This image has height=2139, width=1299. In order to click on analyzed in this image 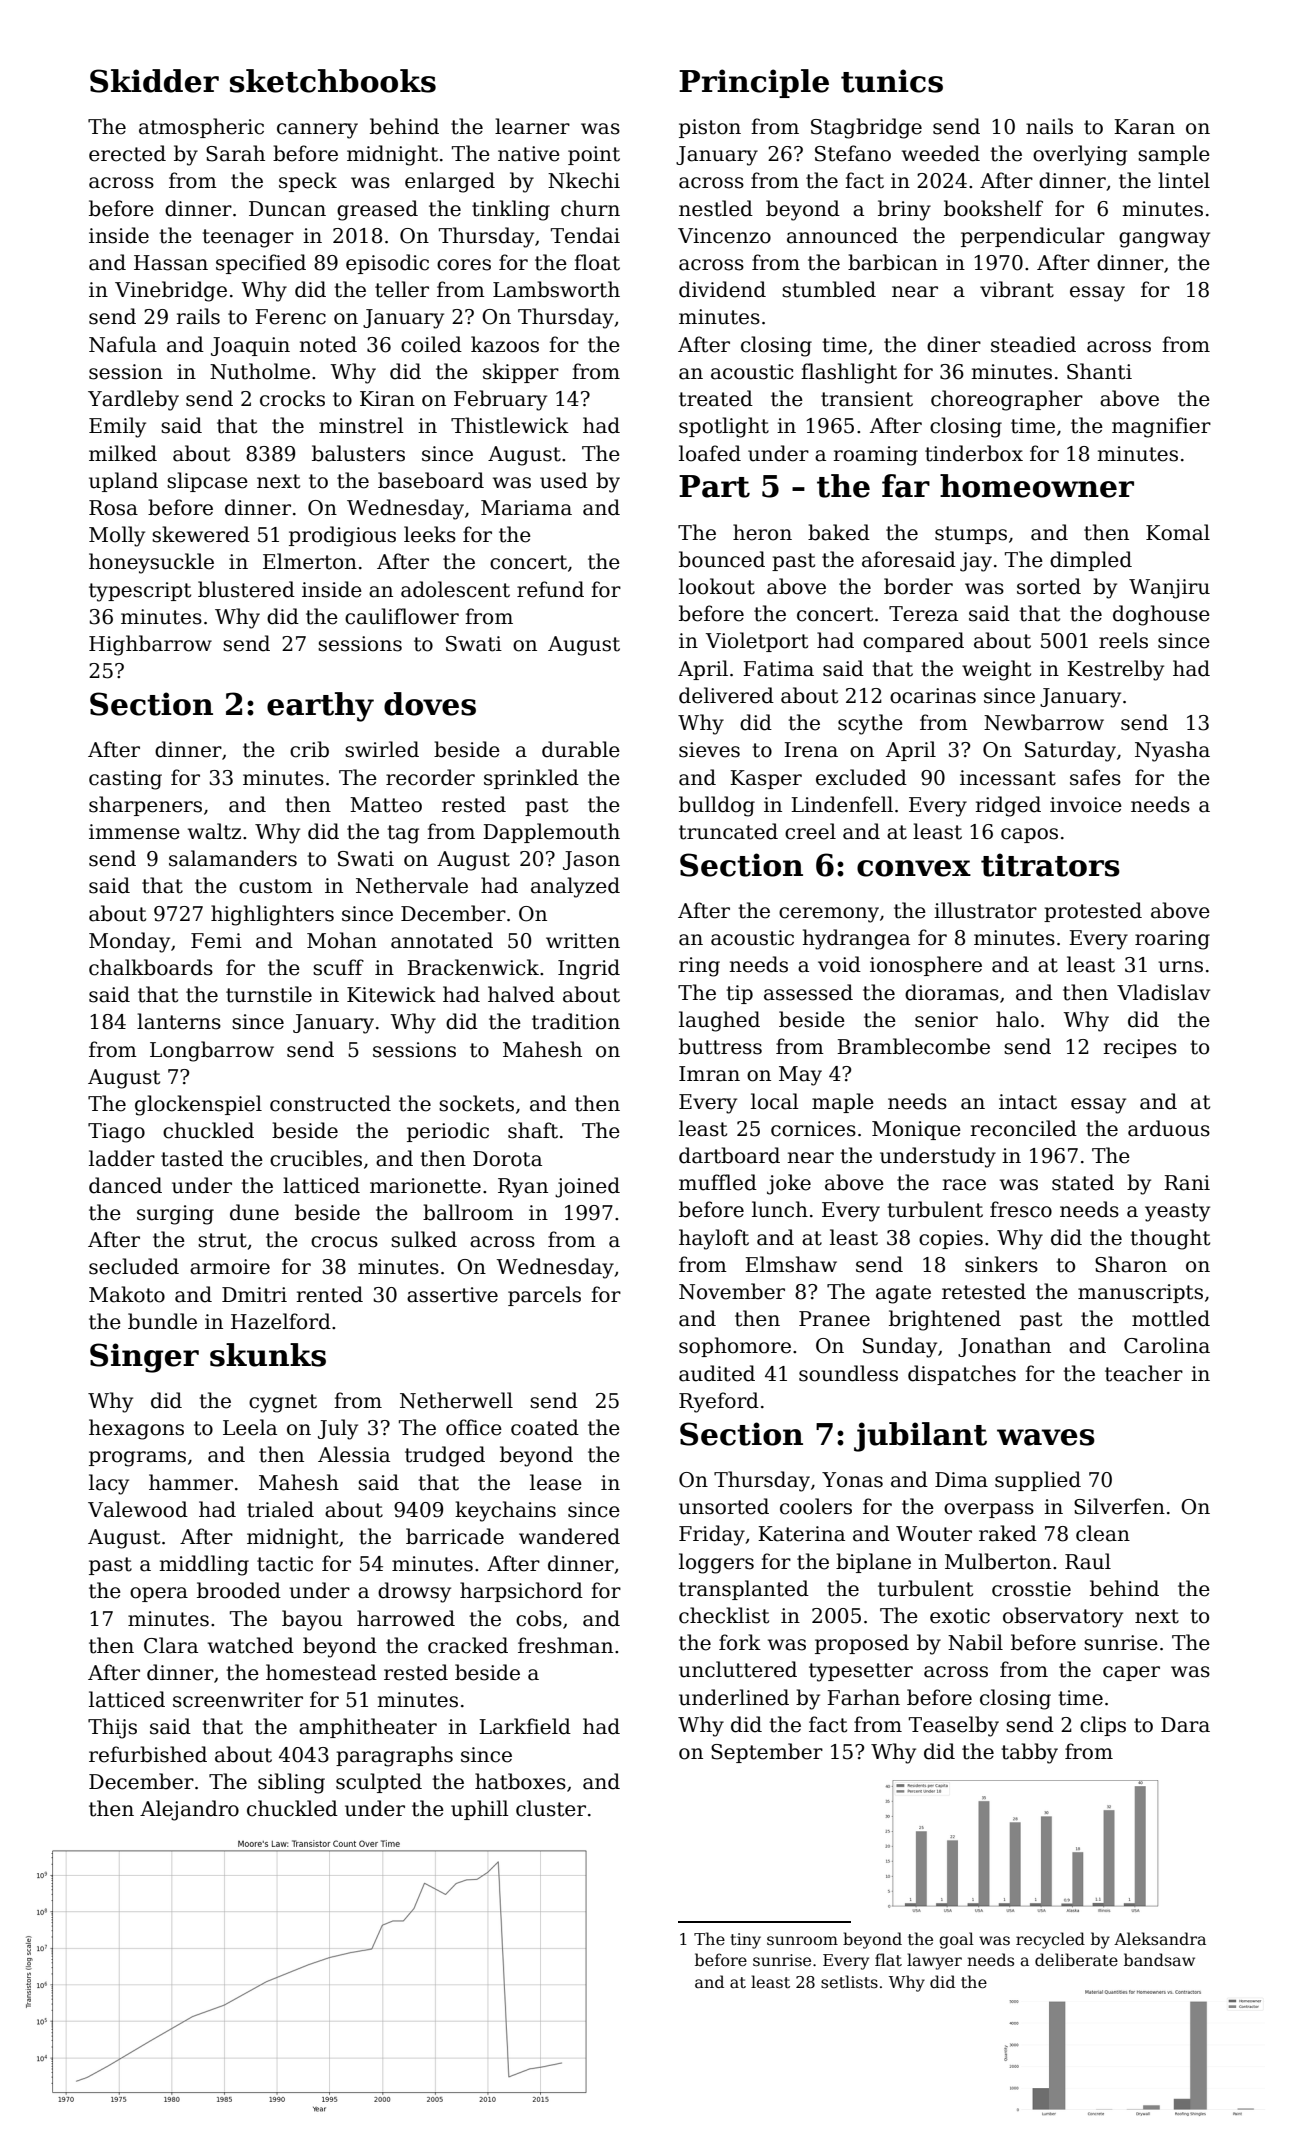, I will do `click(575, 887)`.
